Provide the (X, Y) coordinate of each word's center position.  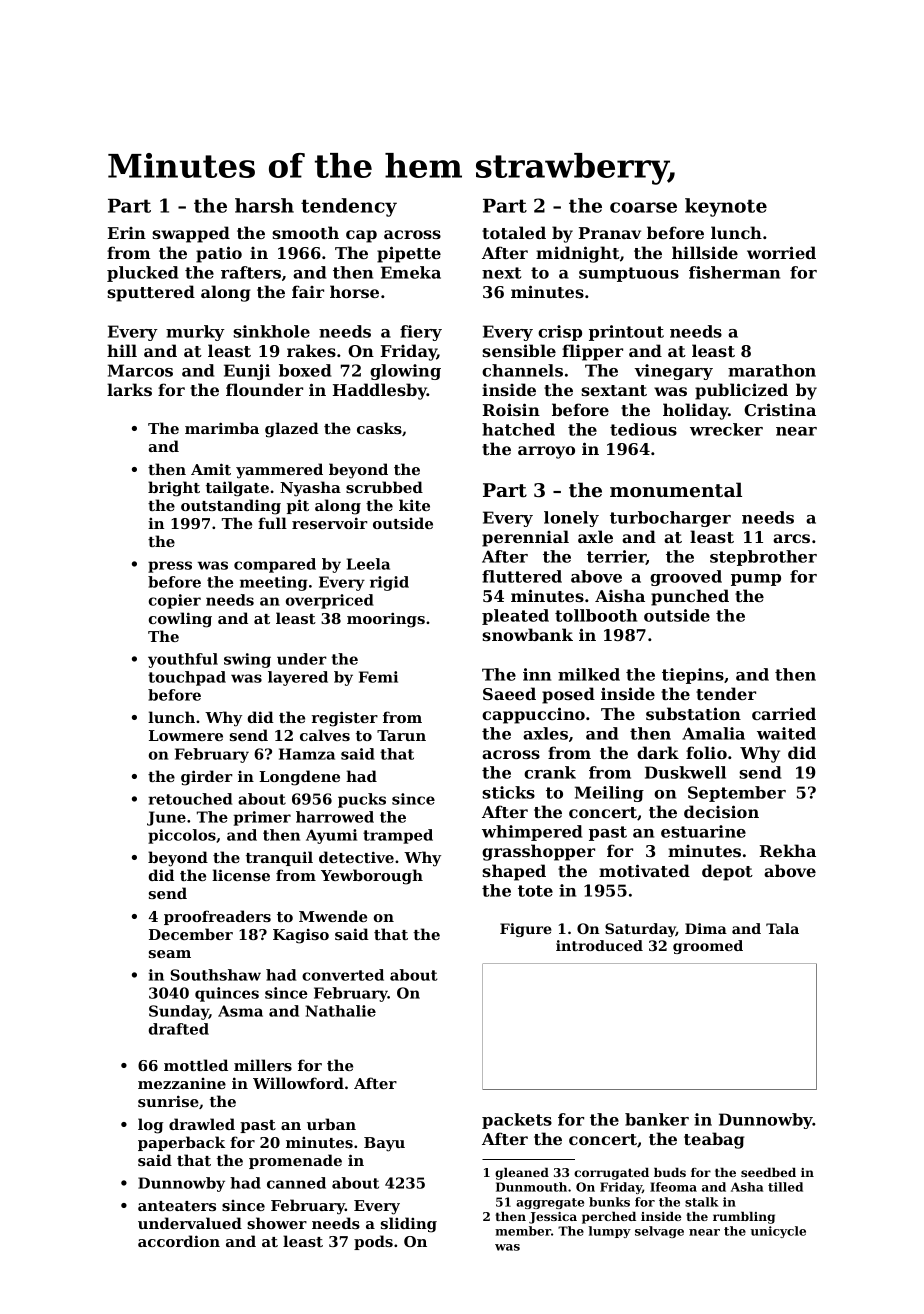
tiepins (693, 676)
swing (247, 660)
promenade (295, 1161)
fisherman (734, 272)
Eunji (247, 372)
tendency (349, 207)
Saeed (509, 693)
